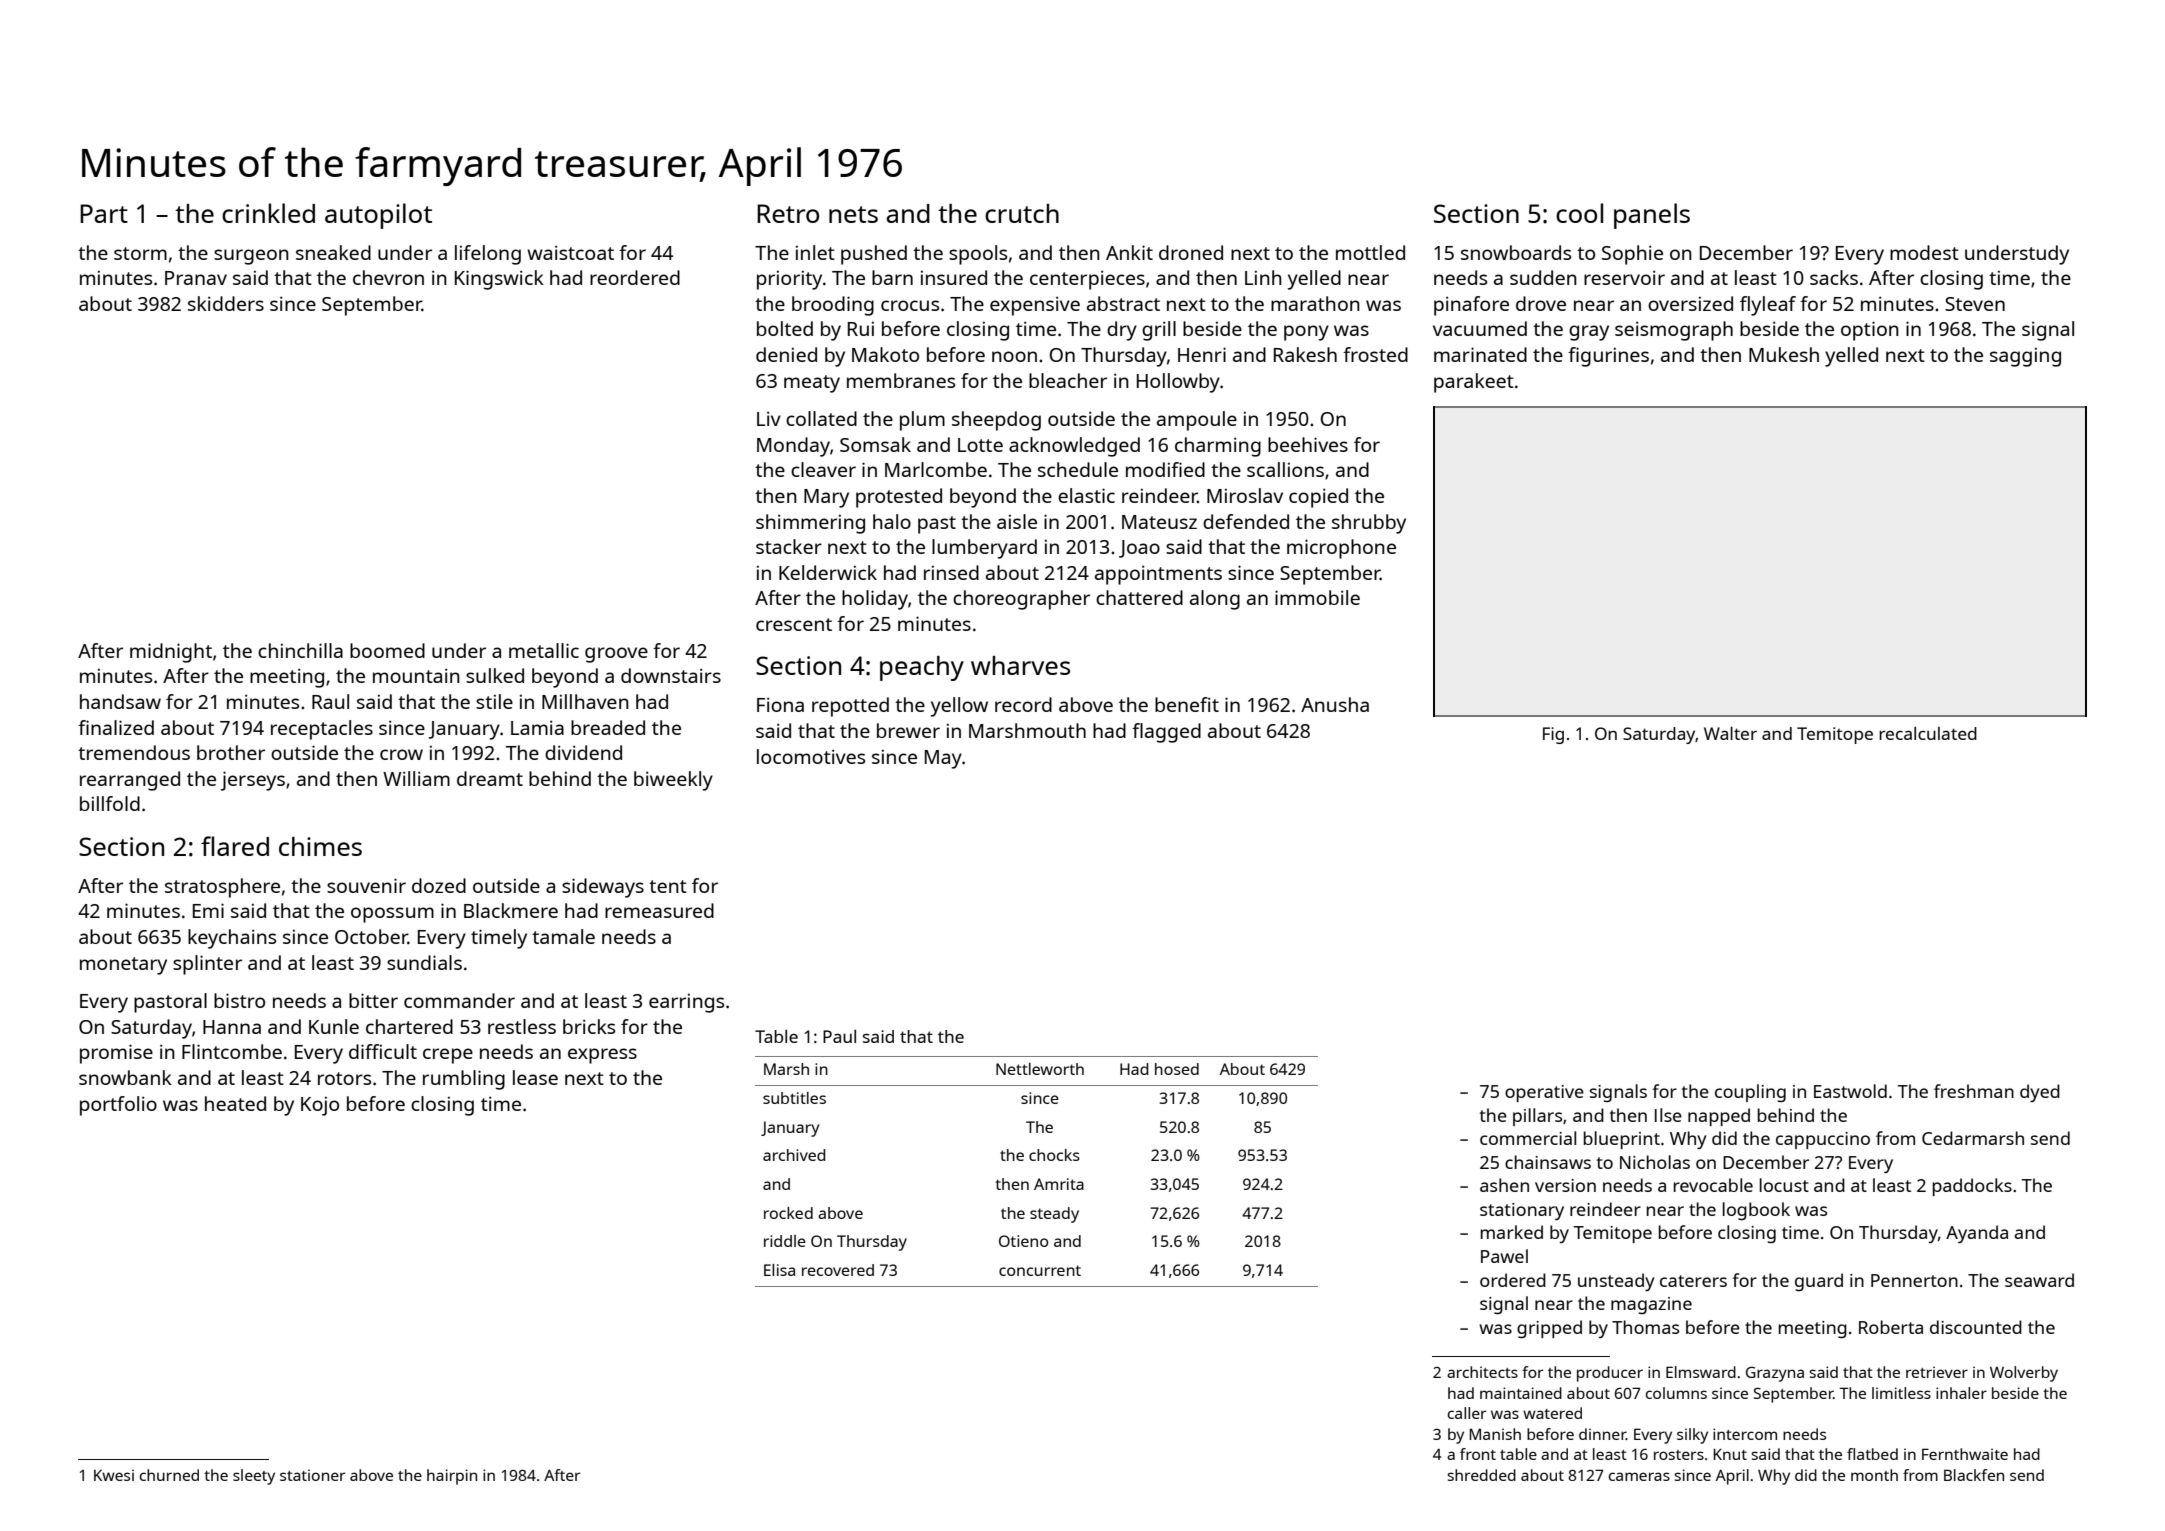 This screenshot has width=2165, height=1531. What do you see at coordinates (1784, 1185) in the screenshot?
I see `locust` at bounding box center [1784, 1185].
